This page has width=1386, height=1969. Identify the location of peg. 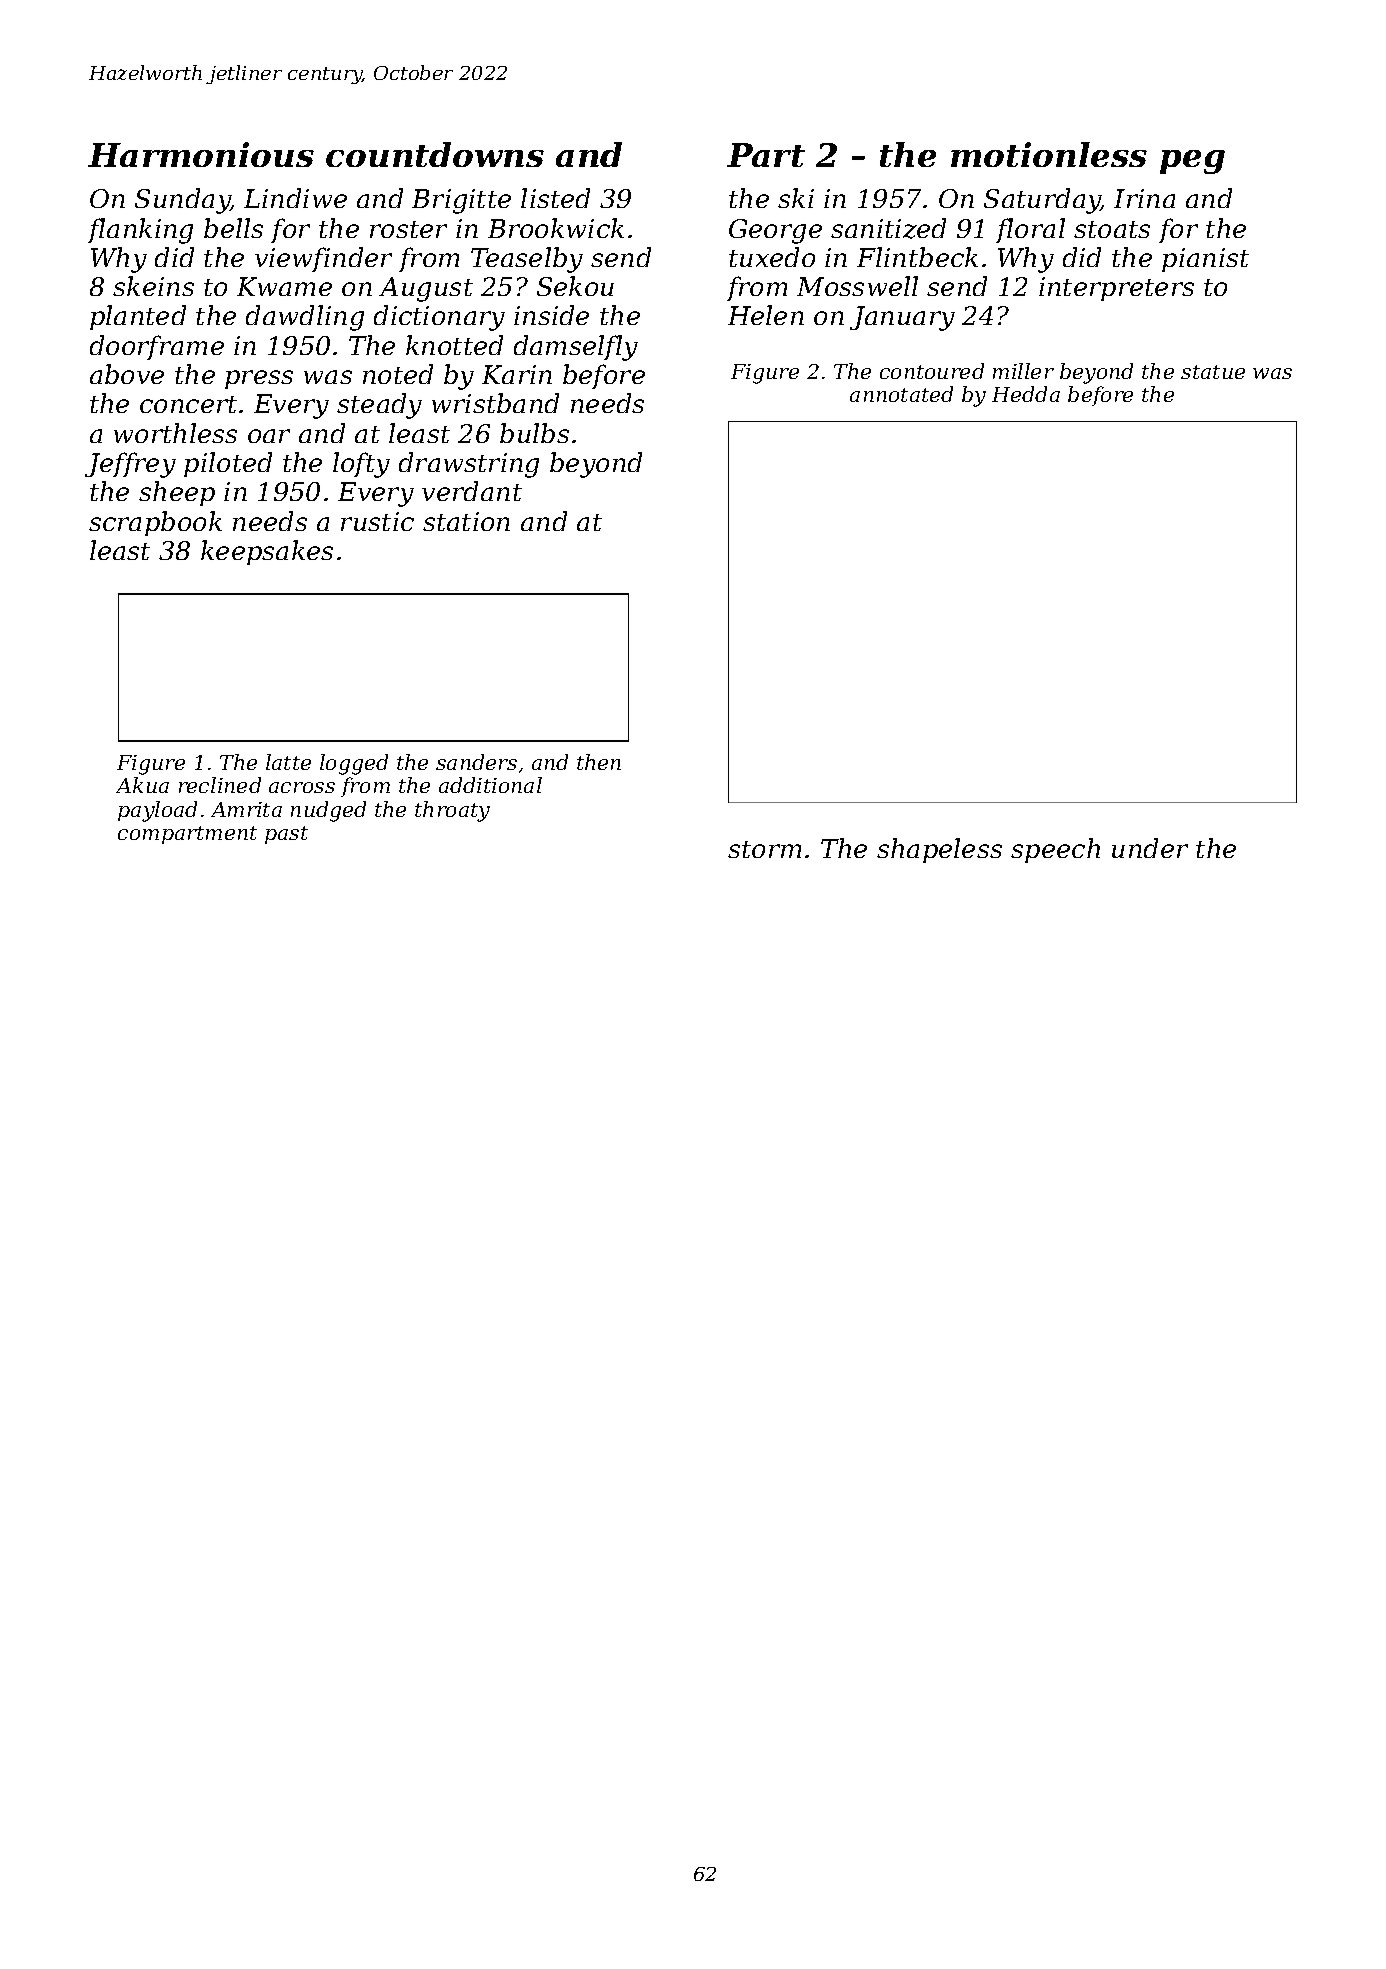
(1192, 162).
